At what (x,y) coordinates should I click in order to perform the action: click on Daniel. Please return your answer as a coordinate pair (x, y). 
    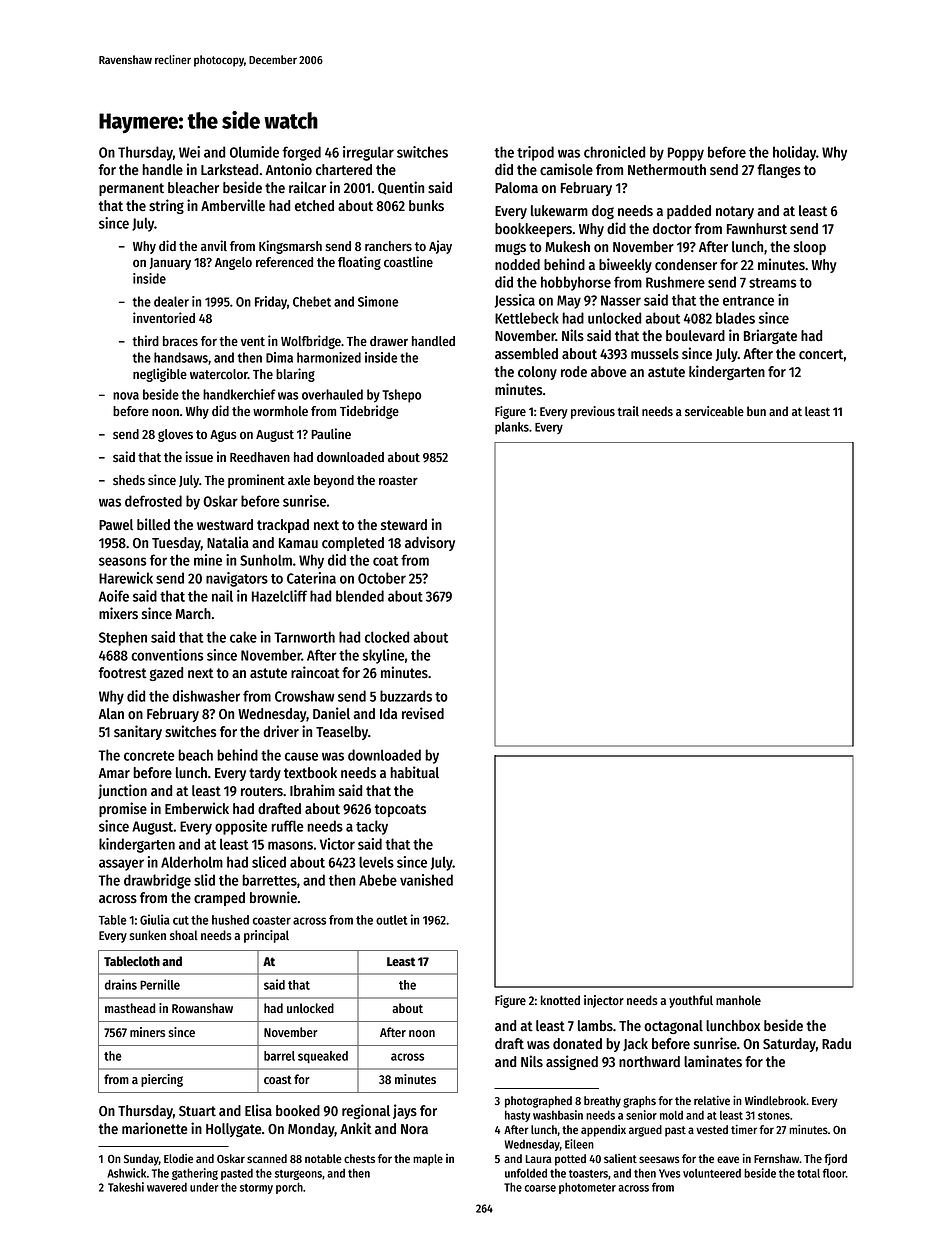
    Looking at the image, I should click on (331, 713).
